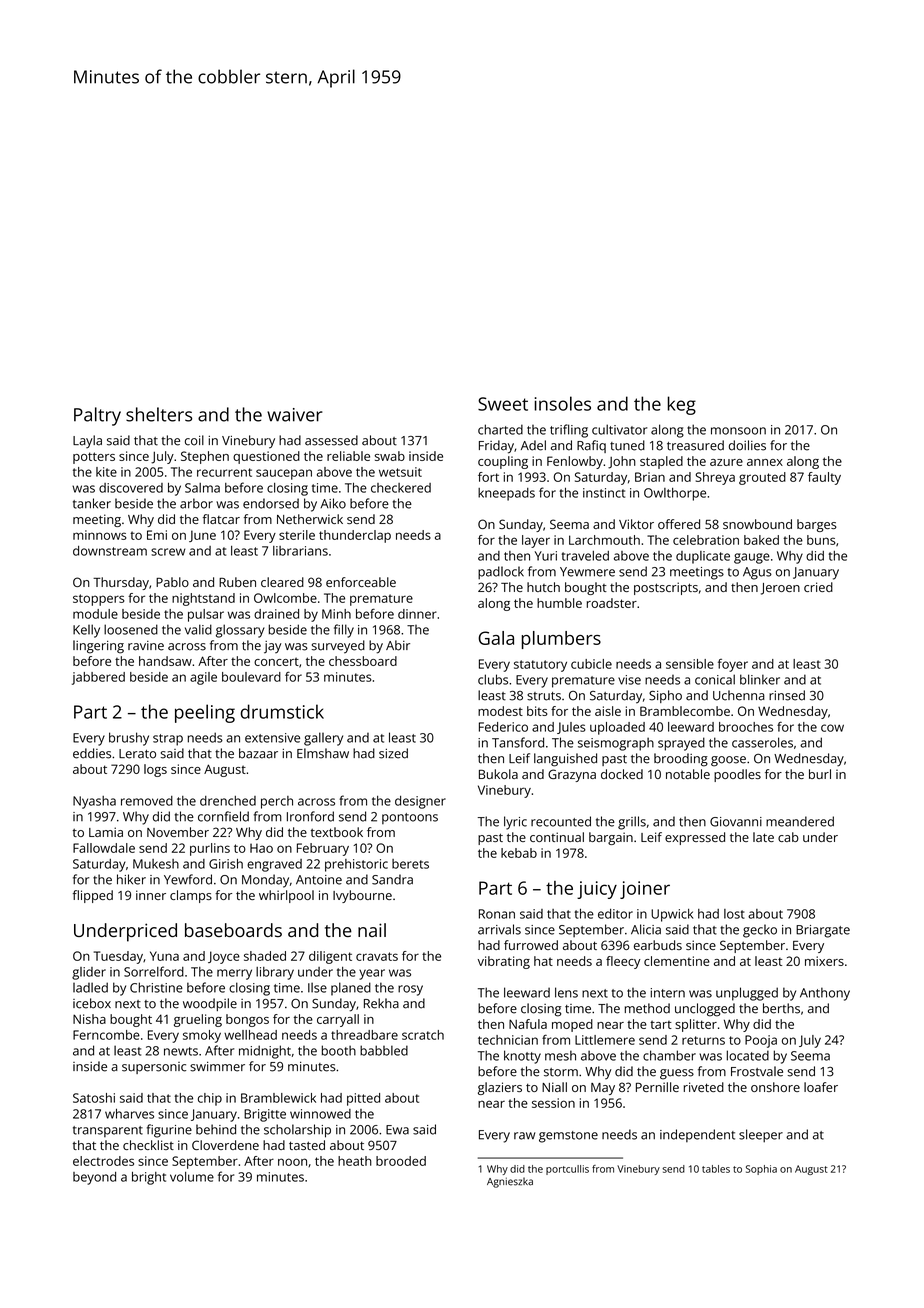 The width and height of the image is (924, 1308). I want to click on cubicle, so click(591, 664).
